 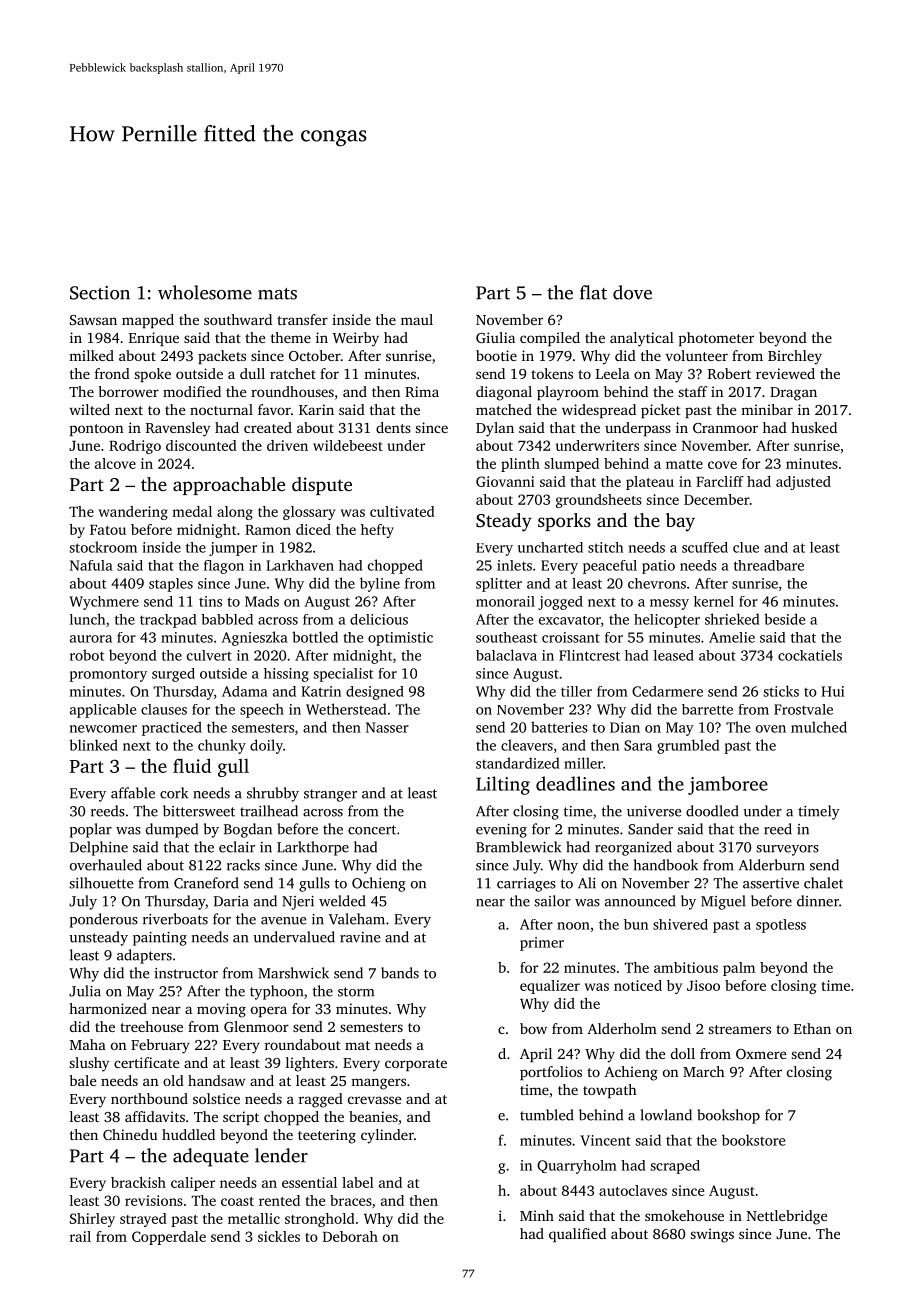 I want to click on robot, so click(x=87, y=655).
